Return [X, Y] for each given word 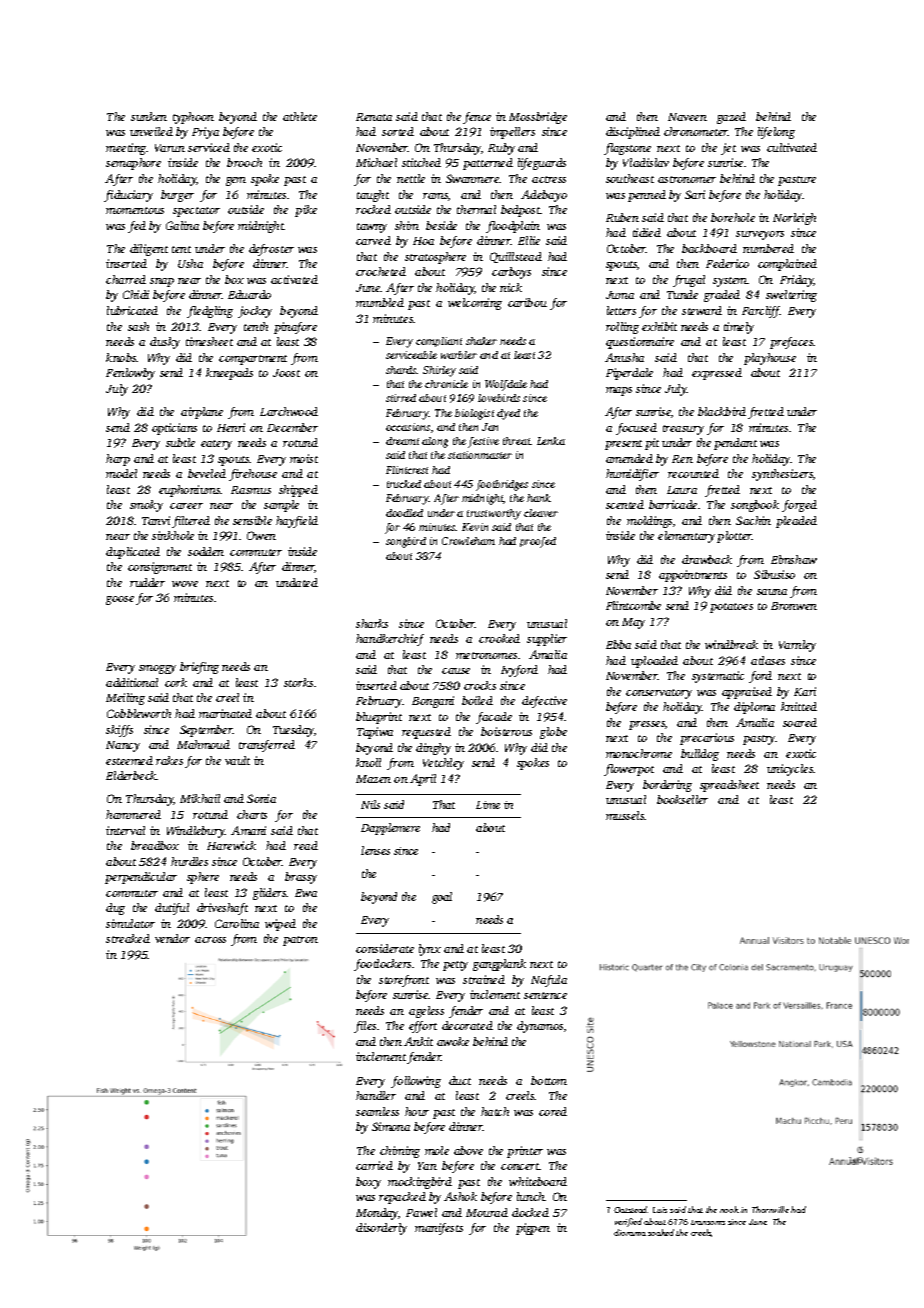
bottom [549, 1080]
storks [298, 682]
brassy [301, 878]
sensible [252, 520]
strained [484, 979]
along [435, 442]
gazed [731, 118]
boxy [368, 1183]
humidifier [632, 475]
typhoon [193, 118]
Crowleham [468, 541]
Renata [374, 117]
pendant [735, 444]
